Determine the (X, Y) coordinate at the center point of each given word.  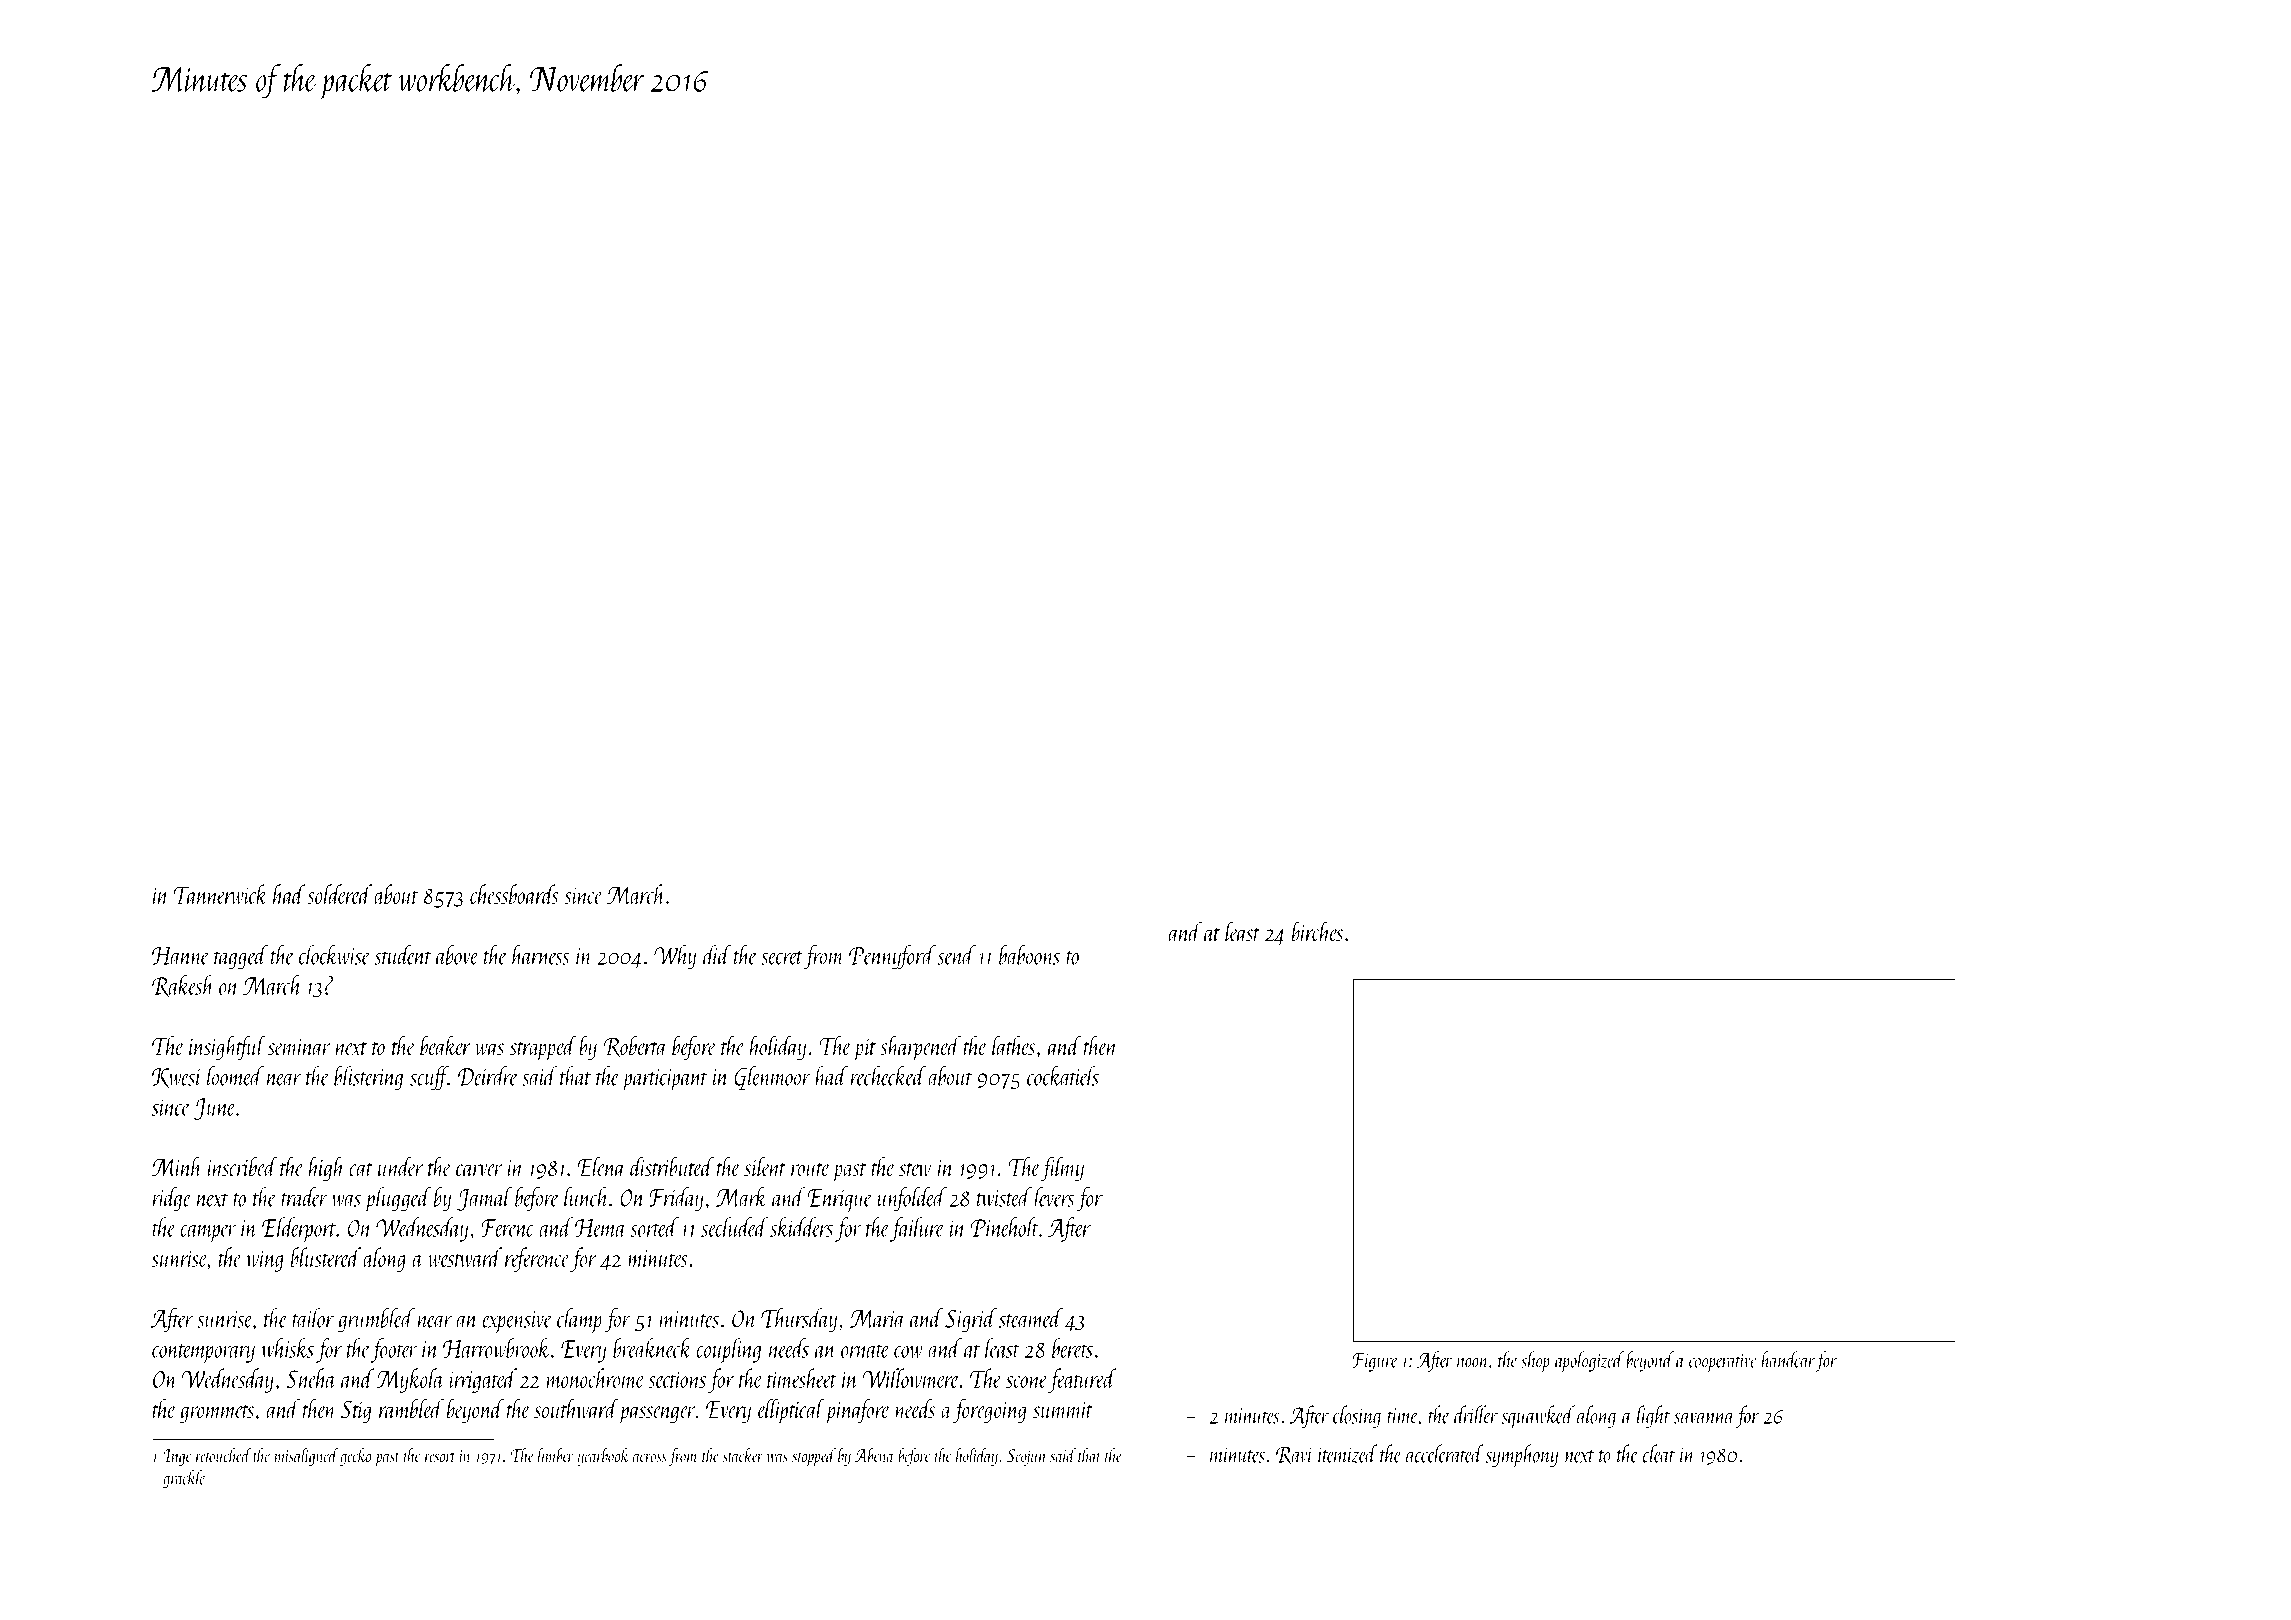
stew (915, 1170)
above (457, 955)
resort (440, 1457)
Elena (602, 1166)
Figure (1375, 1362)
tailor (313, 1318)
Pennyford (892, 957)
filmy (1062, 1168)
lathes (1013, 1045)
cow (908, 1352)
